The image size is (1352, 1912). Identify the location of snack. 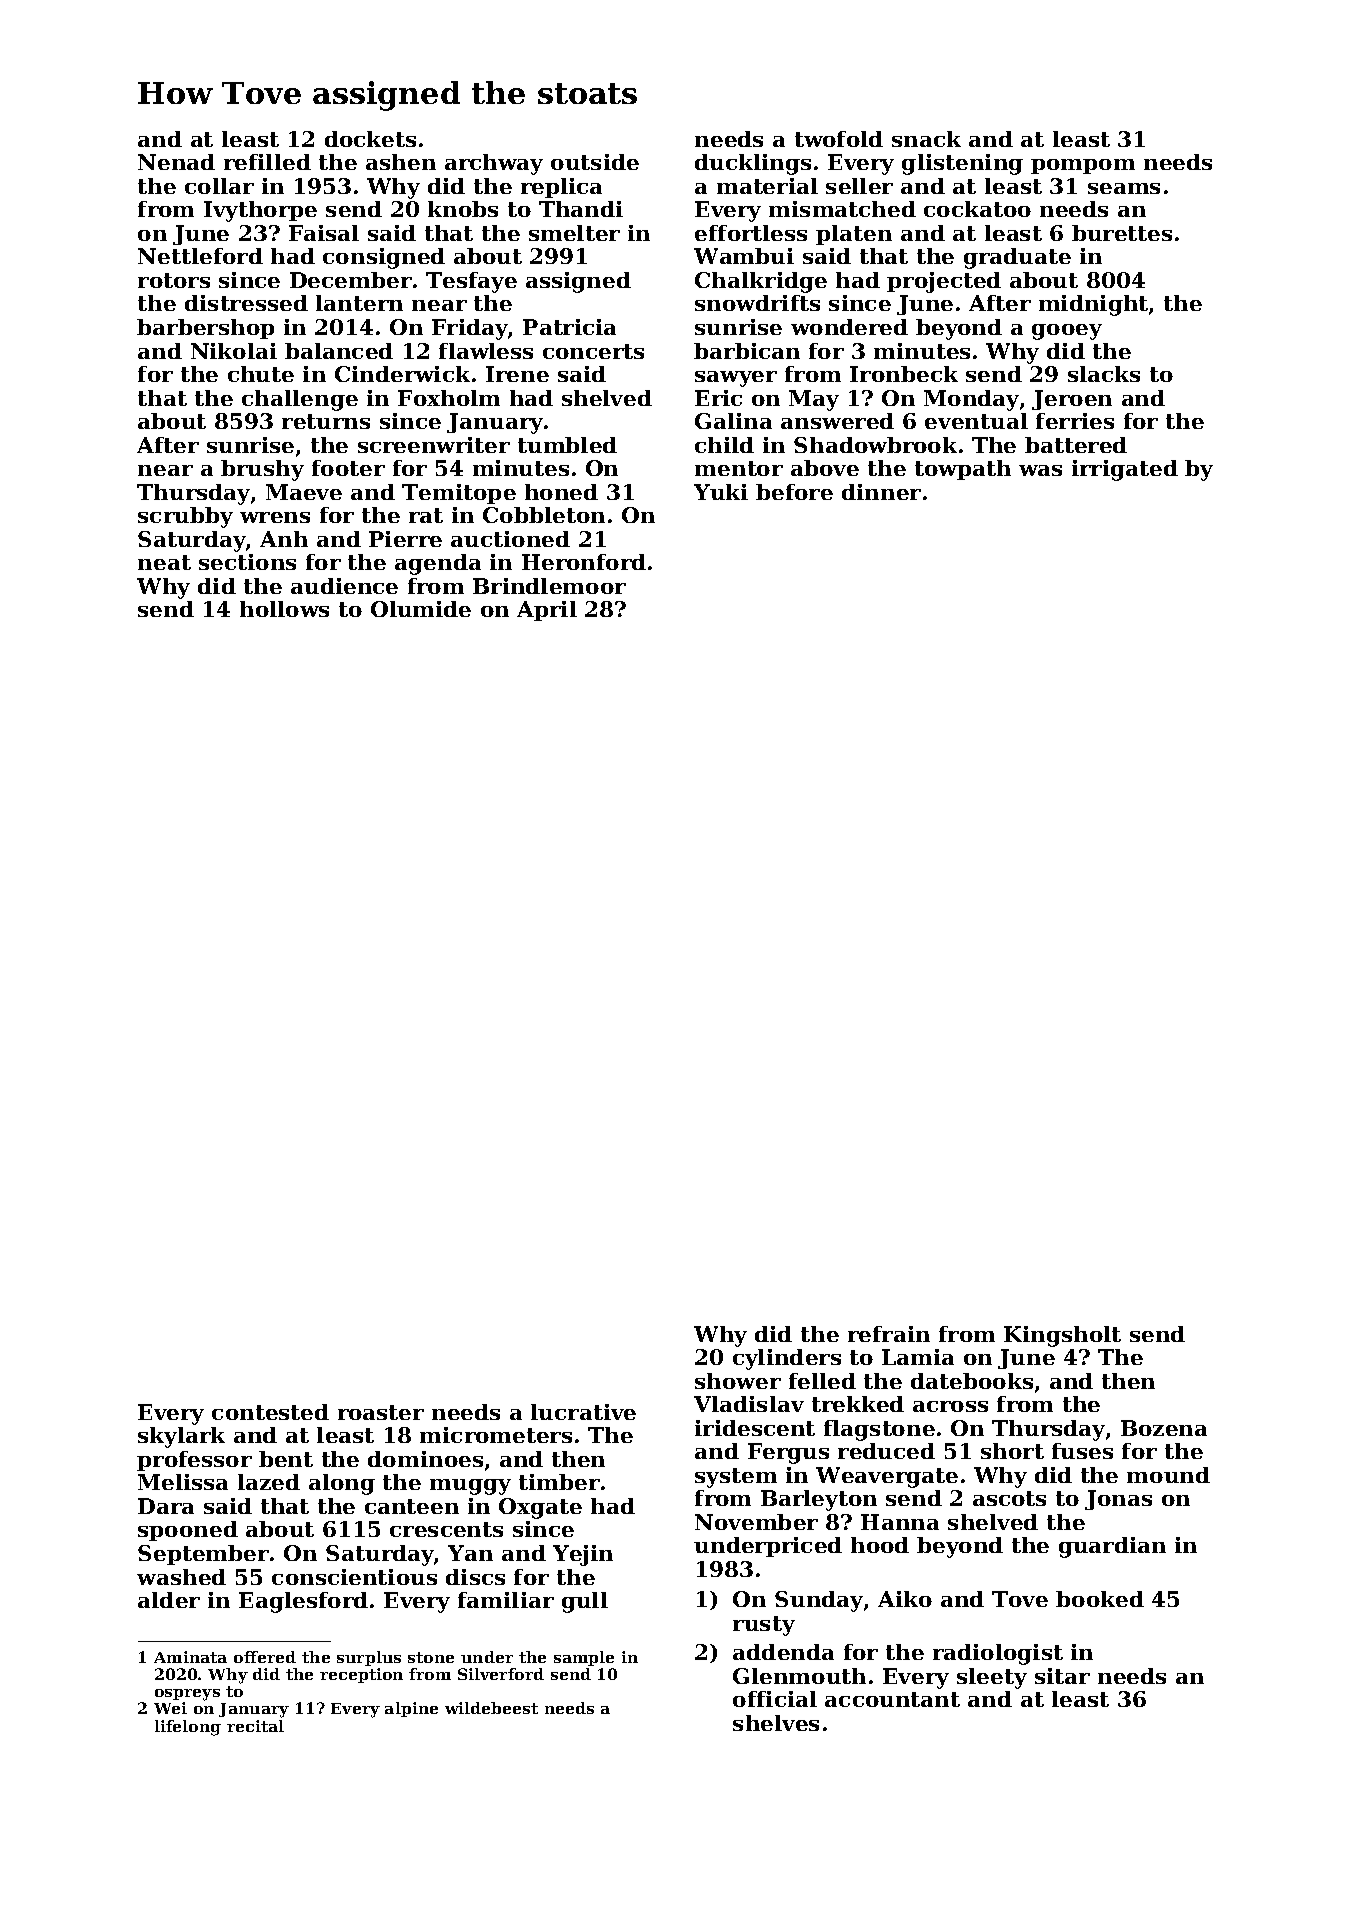
(926, 139).
